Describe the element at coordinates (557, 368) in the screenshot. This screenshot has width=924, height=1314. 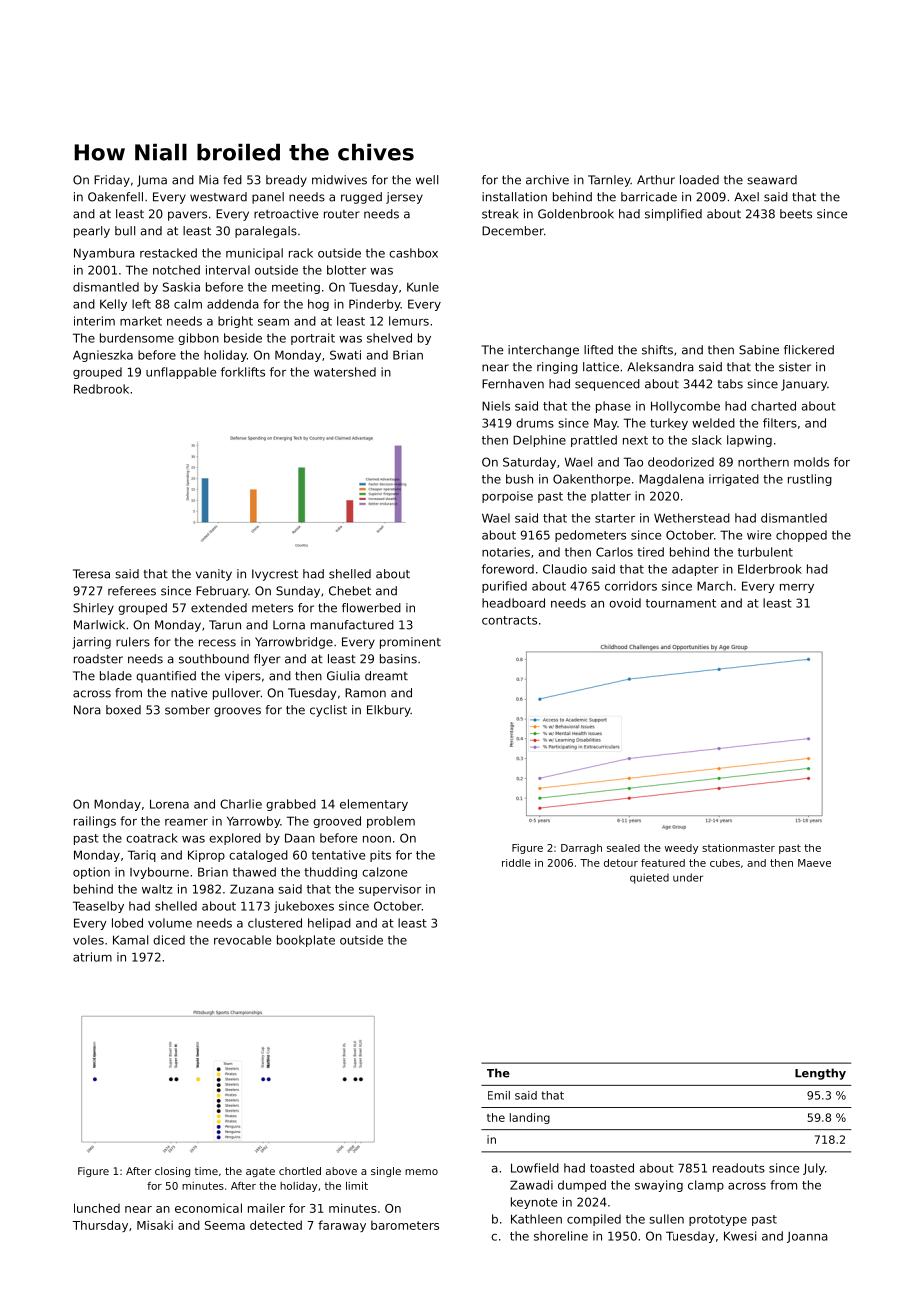
I see `ringing` at that location.
